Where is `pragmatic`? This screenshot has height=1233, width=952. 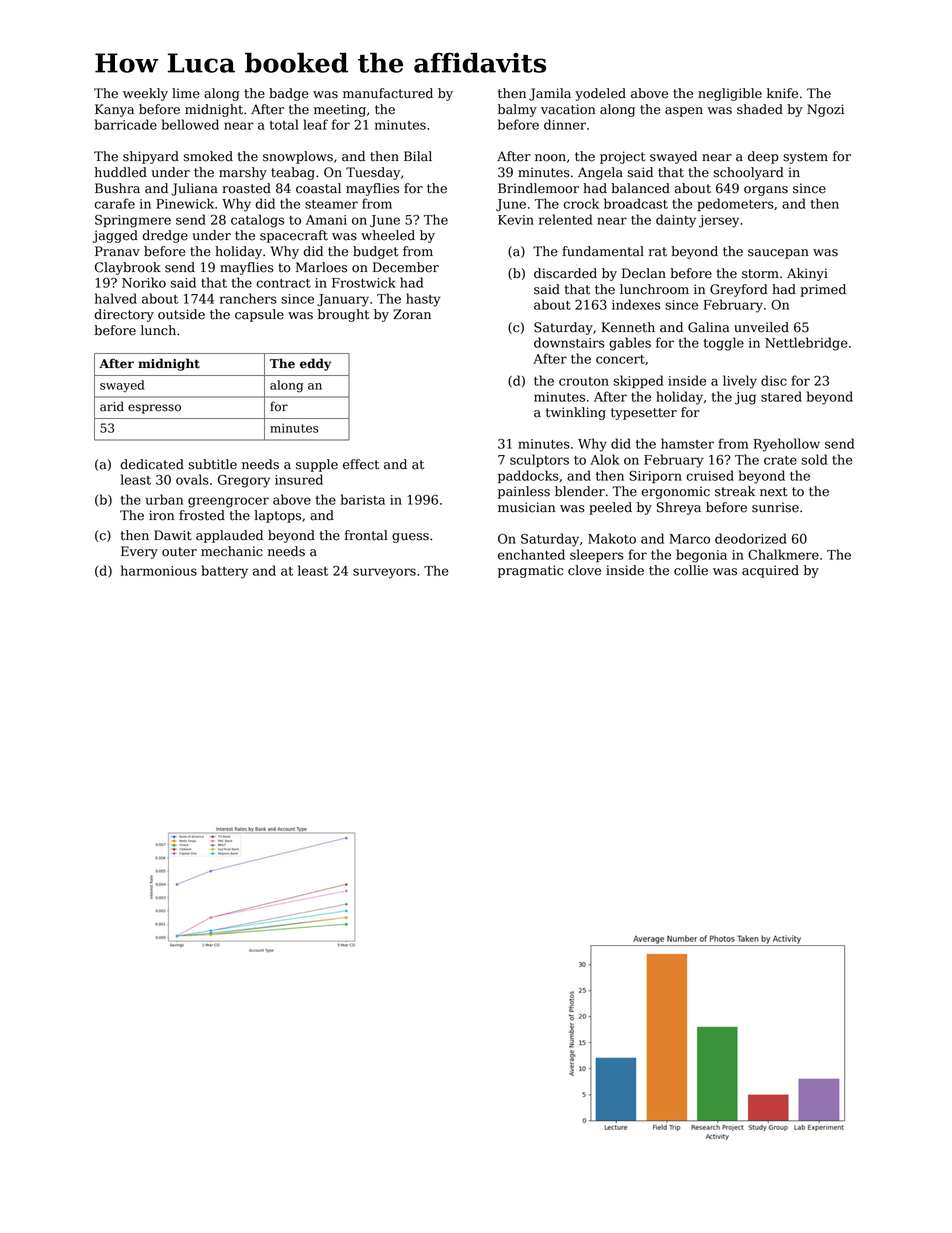 pragmatic is located at coordinates (530, 571).
